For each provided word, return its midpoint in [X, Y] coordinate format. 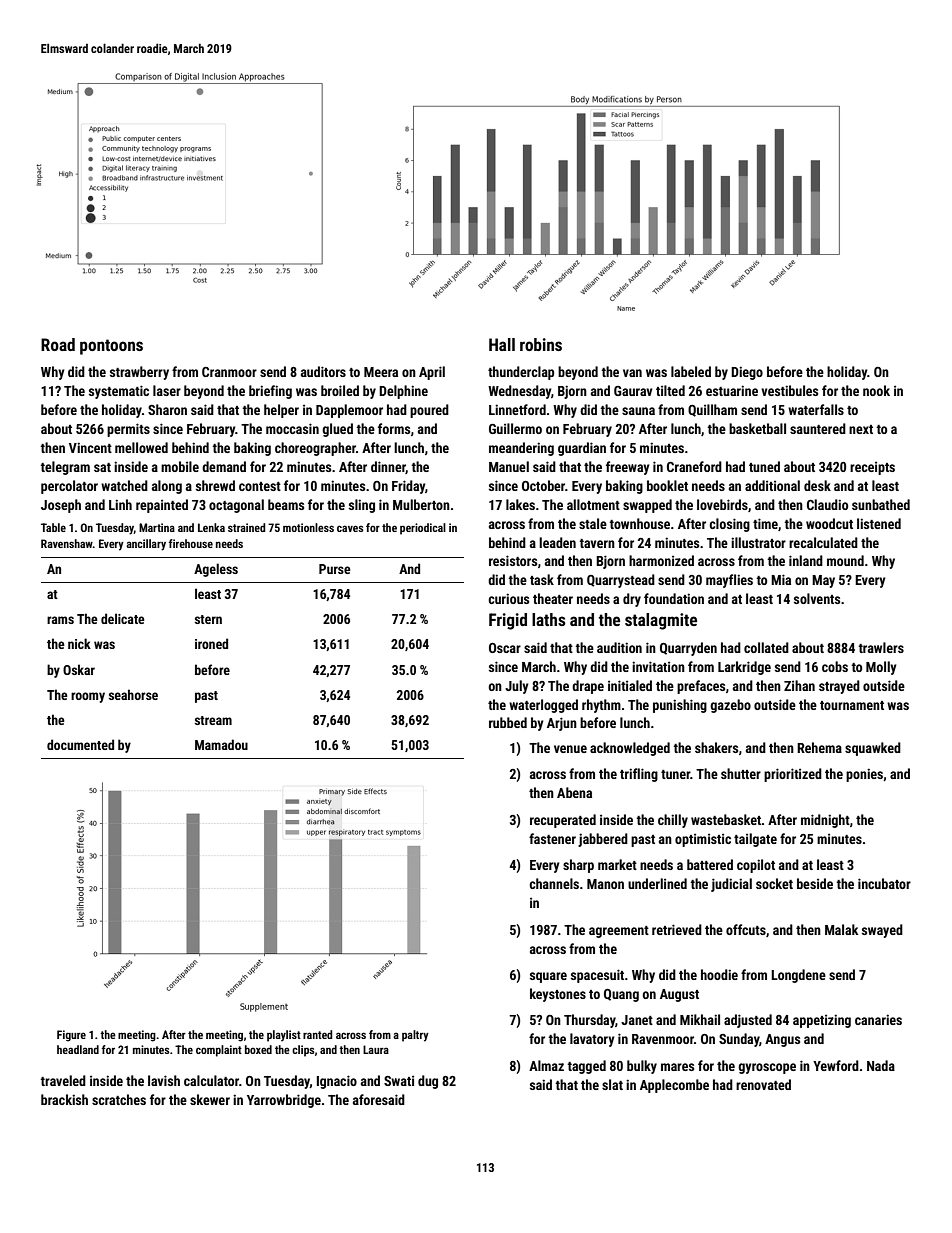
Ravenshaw [67, 543]
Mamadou [221, 744]
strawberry [139, 373]
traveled [63, 1080]
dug [428, 1082]
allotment [593, 504]
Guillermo [515, 428]
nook [876, 390]
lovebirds [722, 504]
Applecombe [674, 1086]
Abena [574, 792]
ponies [865, 775]
